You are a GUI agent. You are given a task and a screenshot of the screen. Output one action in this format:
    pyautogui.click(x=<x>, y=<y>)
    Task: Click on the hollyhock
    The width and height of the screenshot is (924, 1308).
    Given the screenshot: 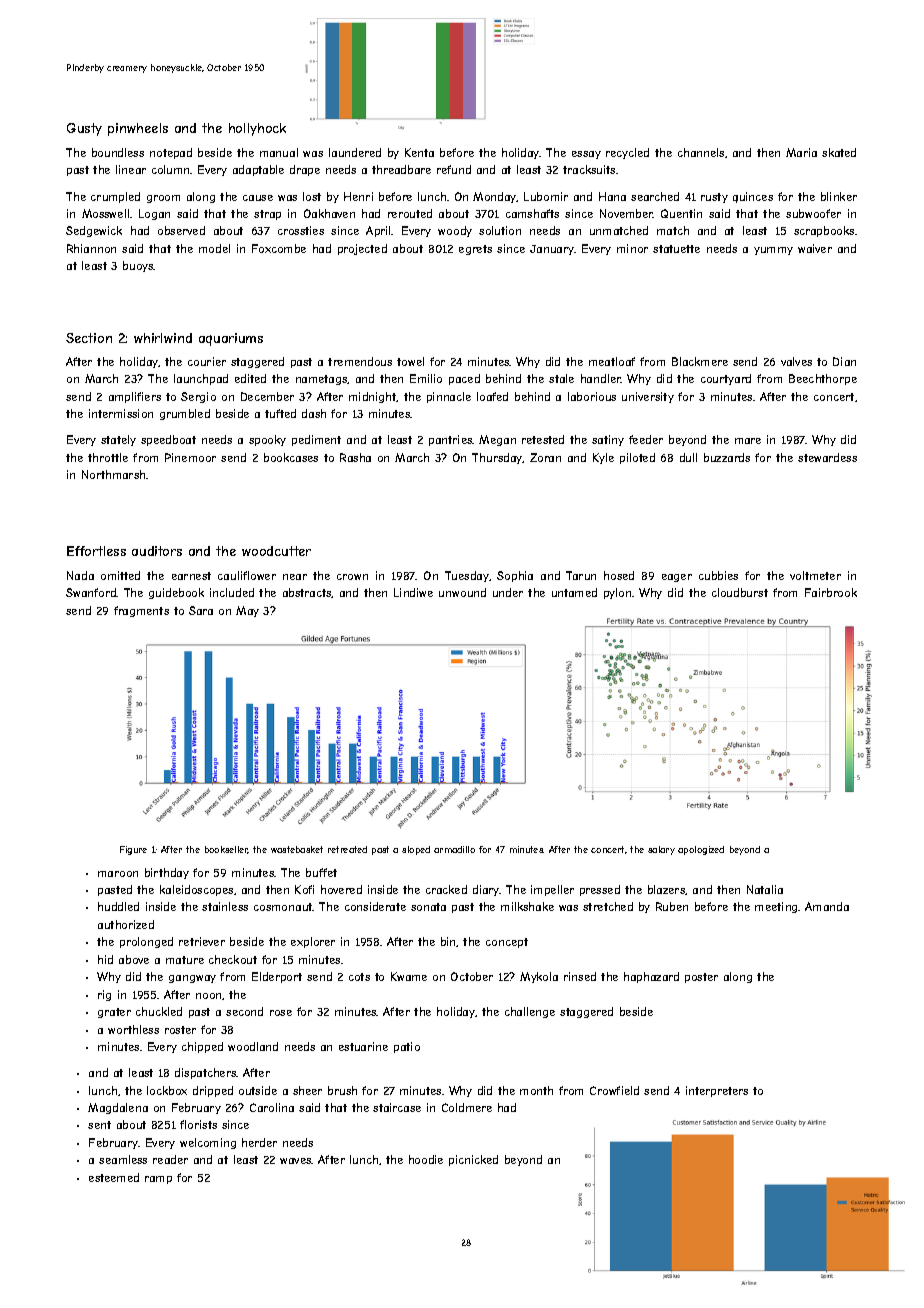 What is the action you would take?
    pyautogui.click(x=257, y=129)
